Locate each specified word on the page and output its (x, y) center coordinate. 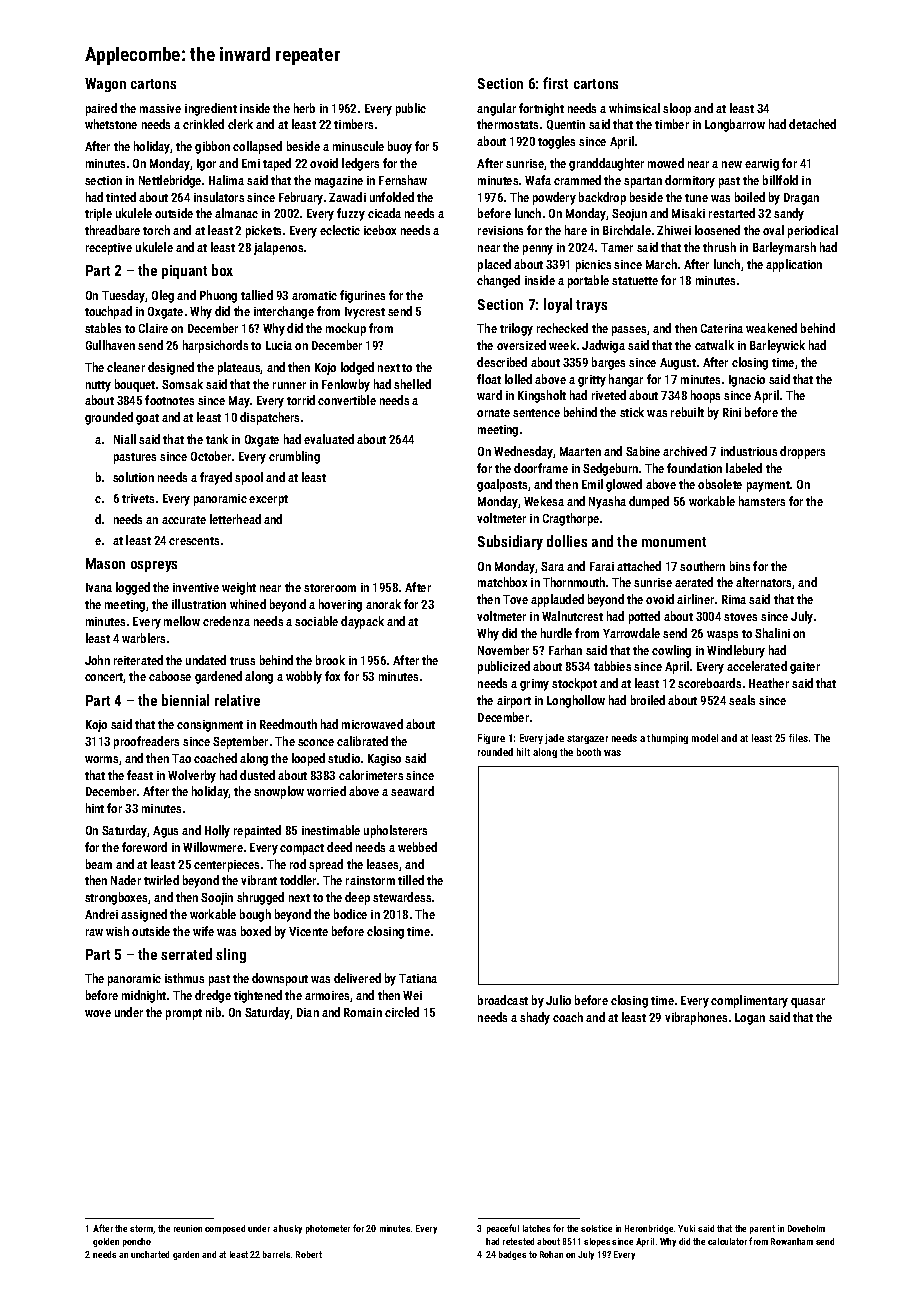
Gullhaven (110, 345)
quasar (808, 1003)
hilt (523, 752)
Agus (165, 832)
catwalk (714, 345)
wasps (722, 636)
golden (106, 1242)
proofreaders (146, 742)
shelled (412, 384)
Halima (226, 180)
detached (812, 124)
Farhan (565, 650)
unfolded (392, 197)
